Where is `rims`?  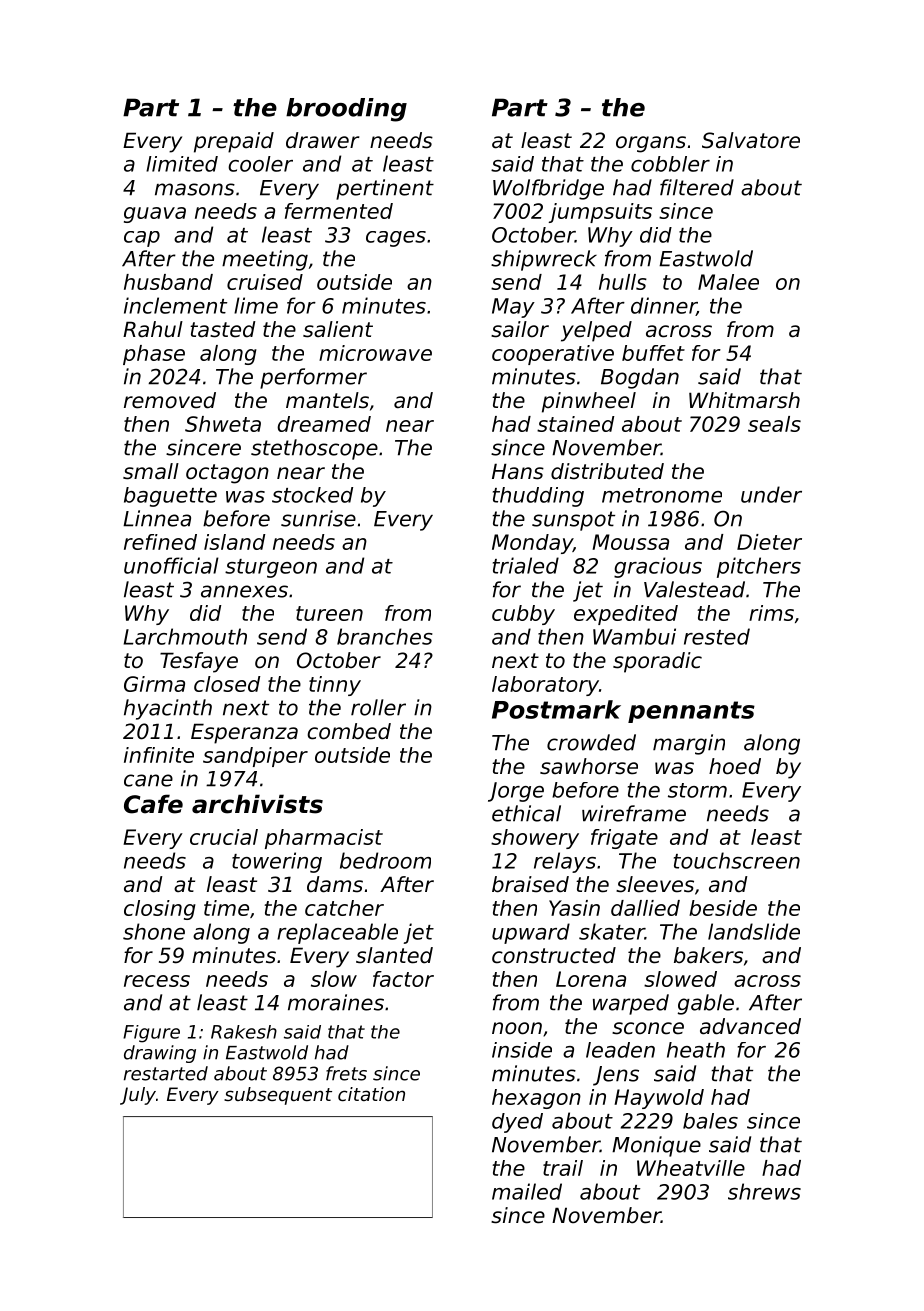
rims is located at coordinates (771, 613).
